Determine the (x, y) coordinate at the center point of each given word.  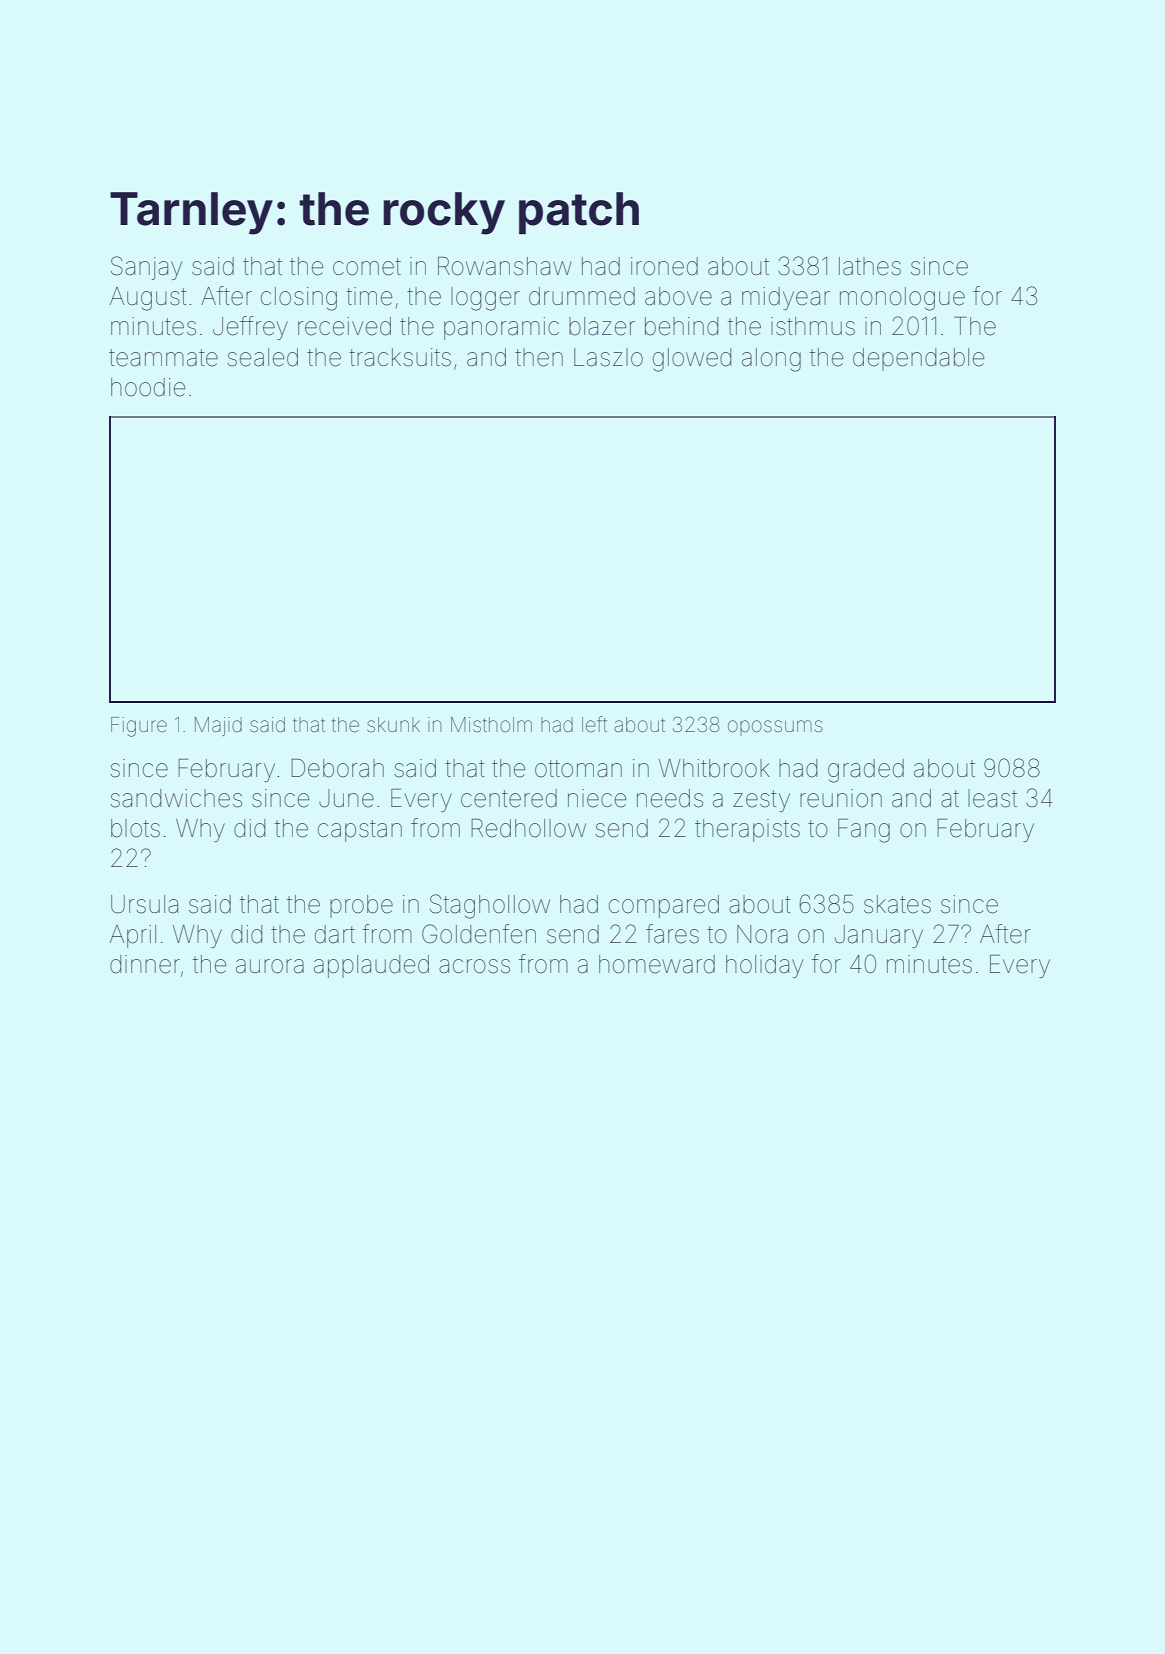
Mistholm (491, 724)
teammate (163, 358)
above (678, 296)
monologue (902, 299)
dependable (918, 359)
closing (299, 299)
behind (681, 326)
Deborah (337, 768)
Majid (218, 726)
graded (866, 771)
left (594, 724)
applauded (371, 966)
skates (897, 904)
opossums (775, 728)
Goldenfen (479, 934)
